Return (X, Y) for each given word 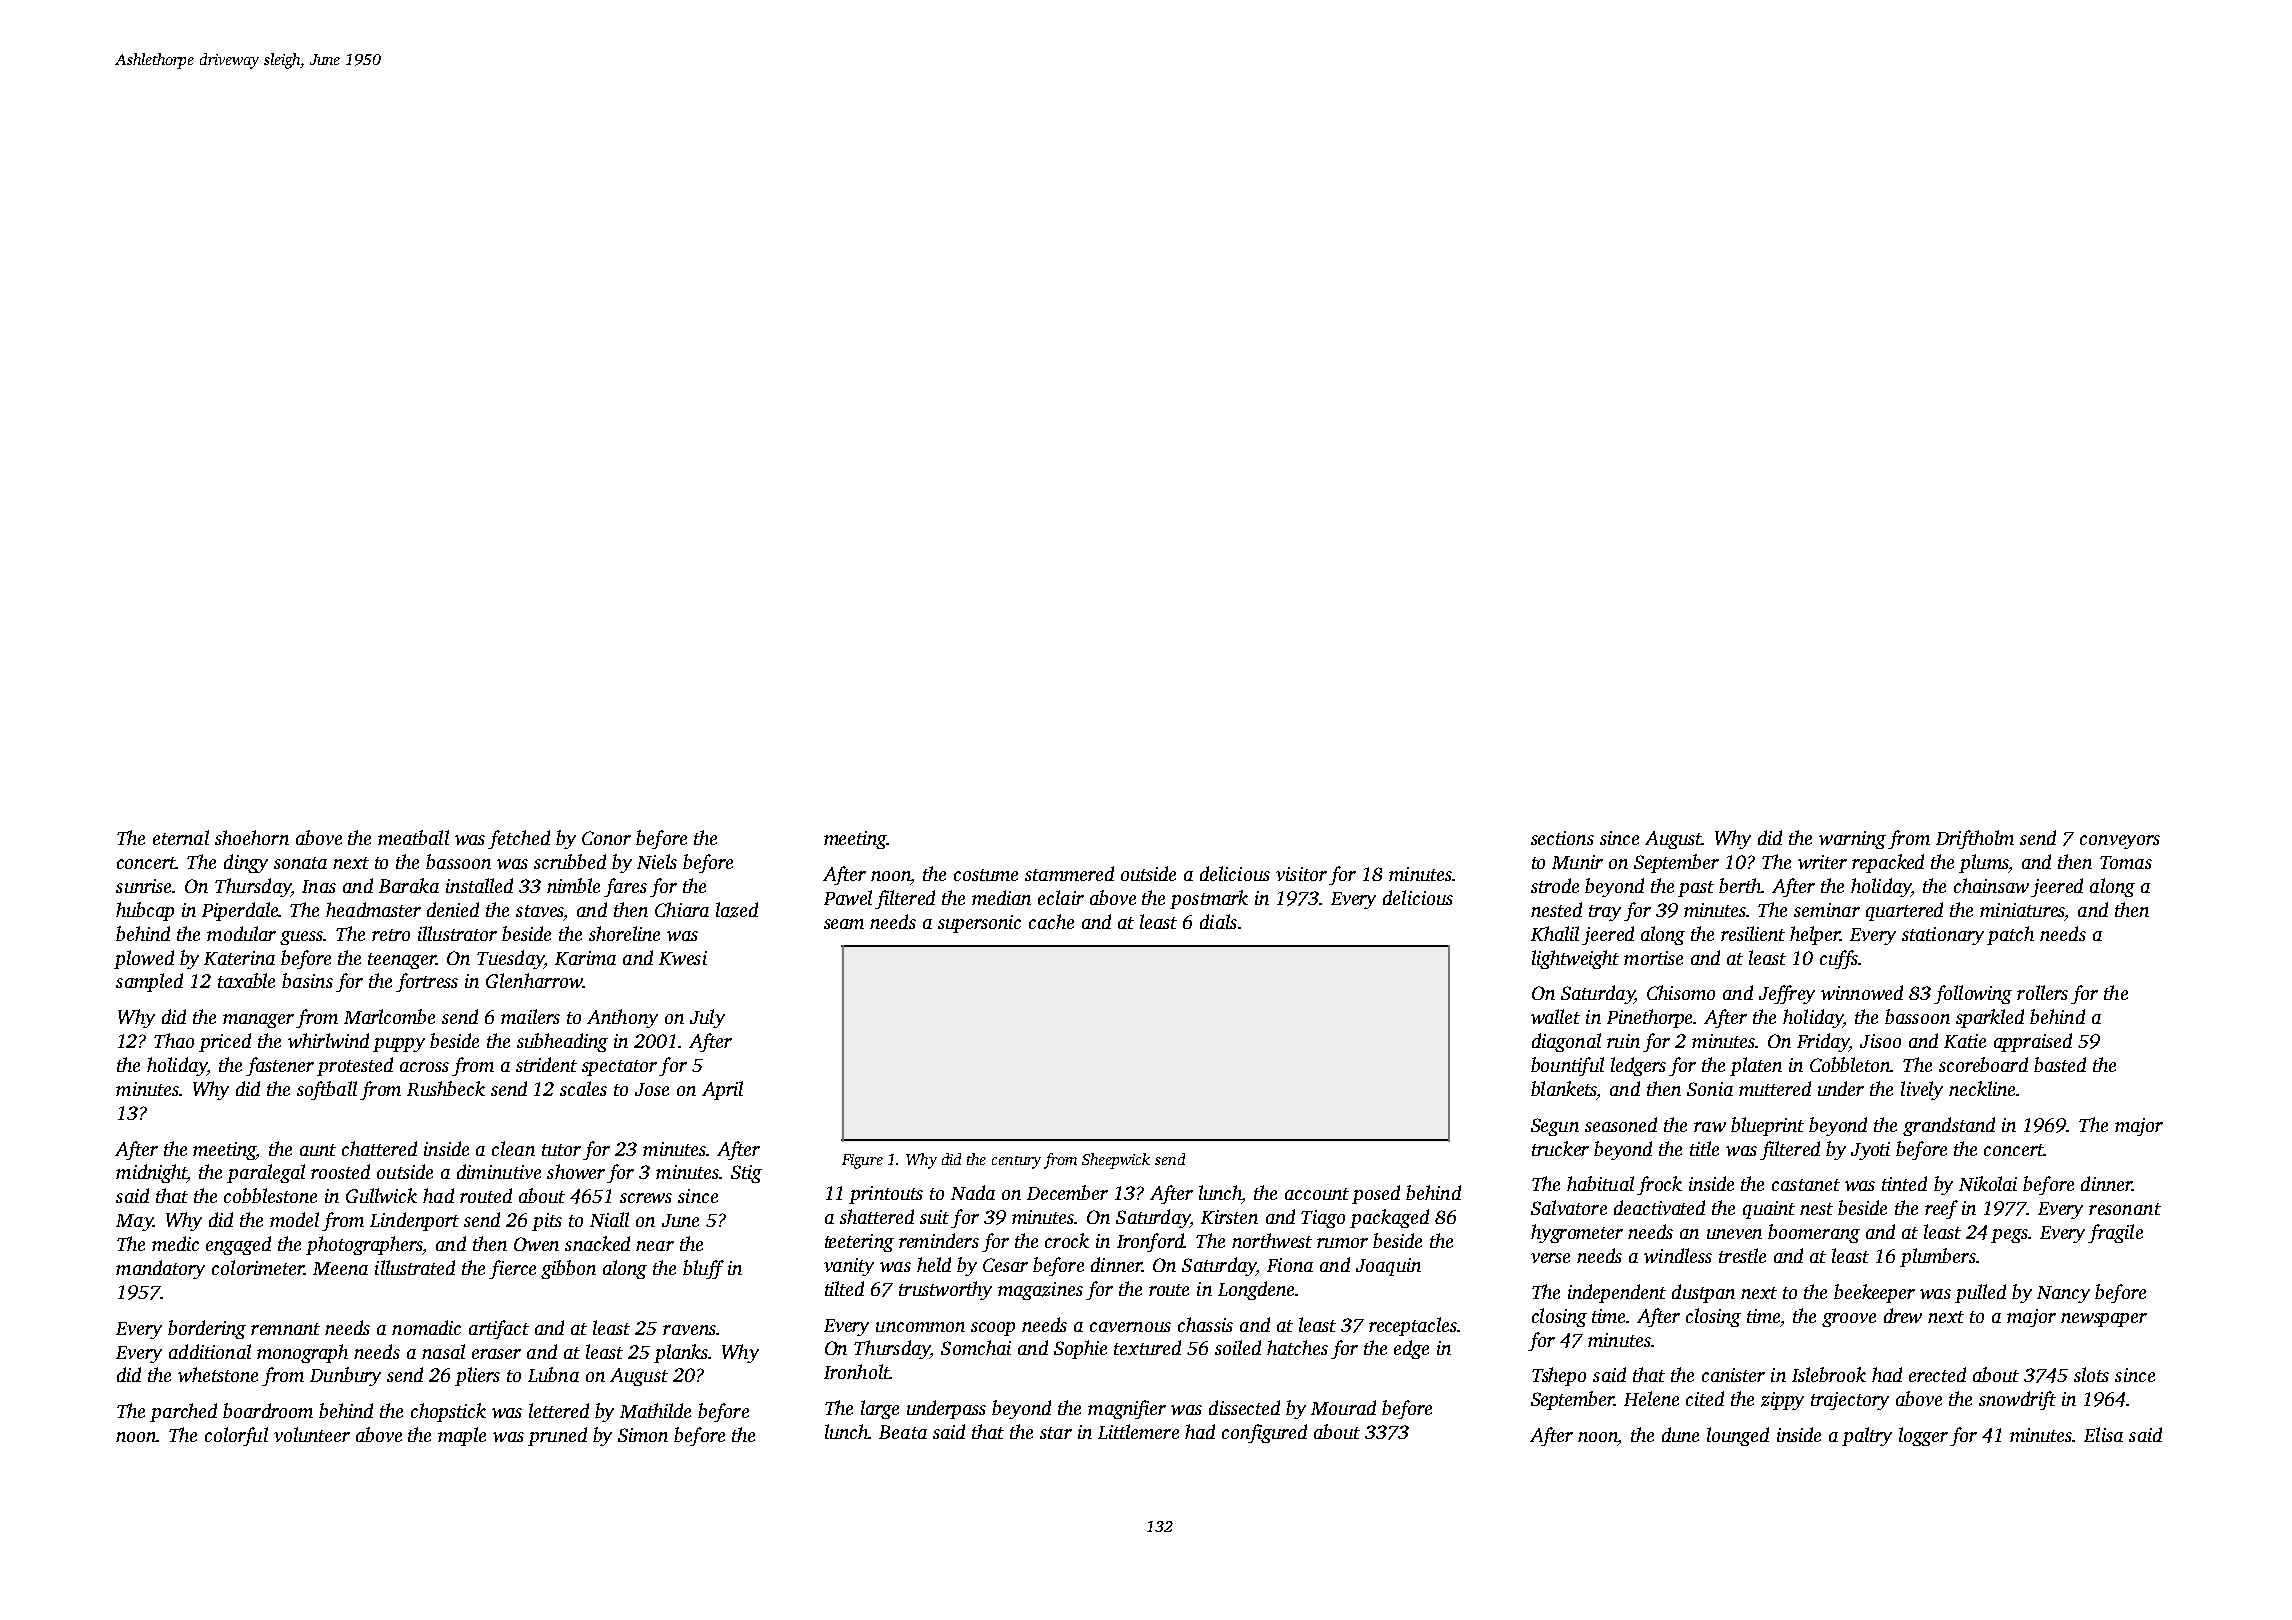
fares (625, 887)
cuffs (1839, 959)
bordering (207, 1329)
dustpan (1703, 1293)
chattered (379, 1148)
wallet (1555, 1016)
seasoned (1621, 1124)
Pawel (848, 897)
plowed (144, 959)
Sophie (1080, 1349)
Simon (643, 1435)
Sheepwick (1116, 1161)
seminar (1827, 910)
